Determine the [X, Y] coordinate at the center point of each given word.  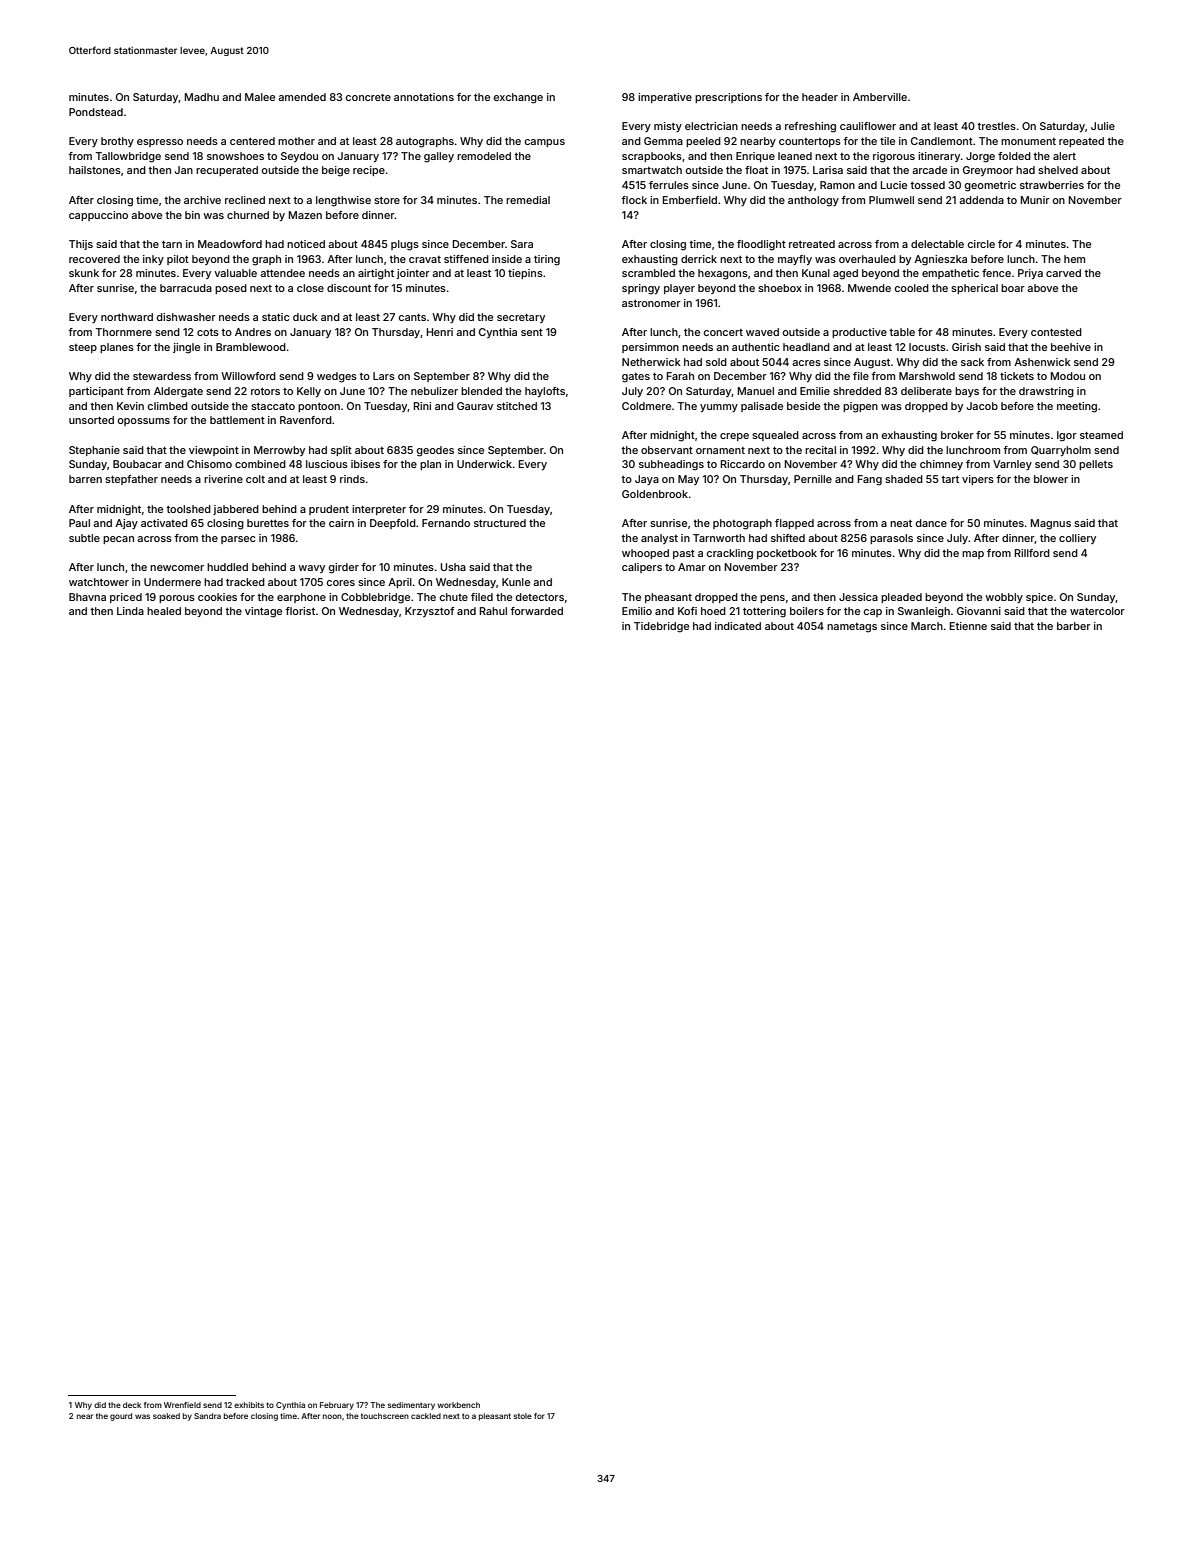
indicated [738, 626]
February [337, 1406]
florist [300, 611]
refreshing [810, 127]
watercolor [1097, 611]
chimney [941, 465]
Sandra [207, 1416]
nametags [852, 628]
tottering [764, 612]
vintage [263, 612]
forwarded [536, 611]
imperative [665, 98]
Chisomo [209, 464]
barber [1074, 626]
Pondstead [96, 112]
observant [667, 450]
